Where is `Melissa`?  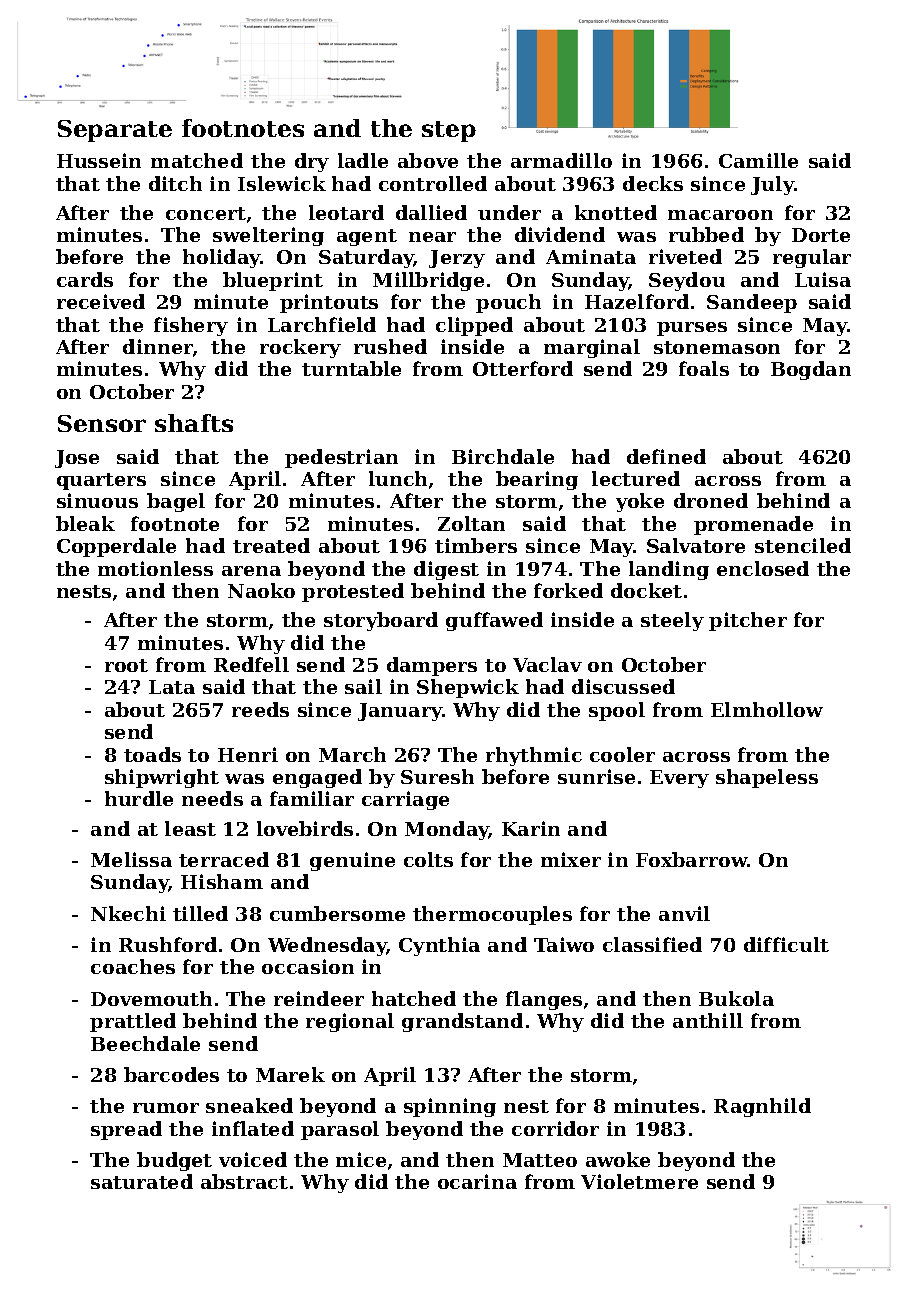 Melissa is located at coordinates (131, 859).
